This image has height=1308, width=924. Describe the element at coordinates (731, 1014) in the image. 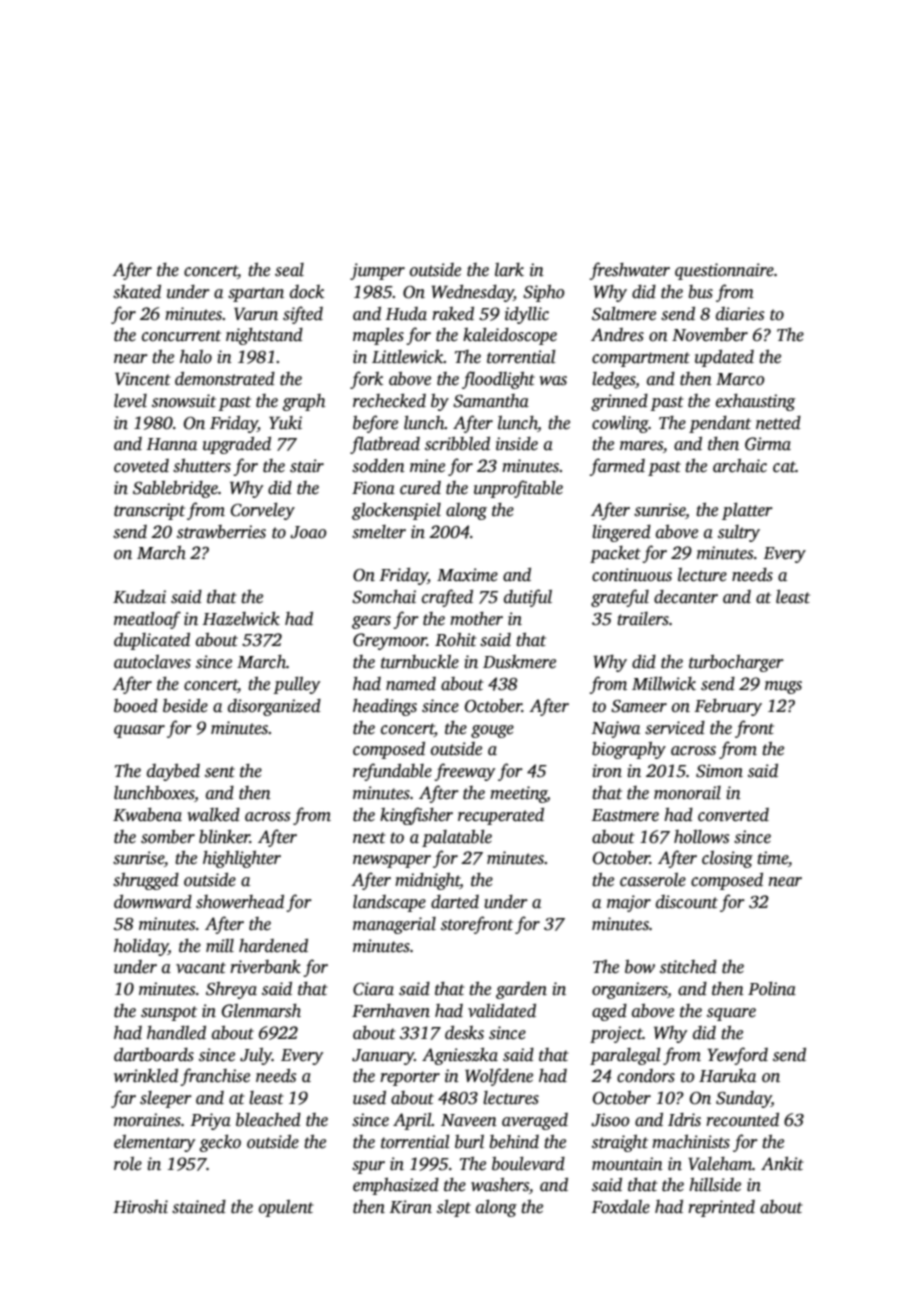

I see `square` at that location.
